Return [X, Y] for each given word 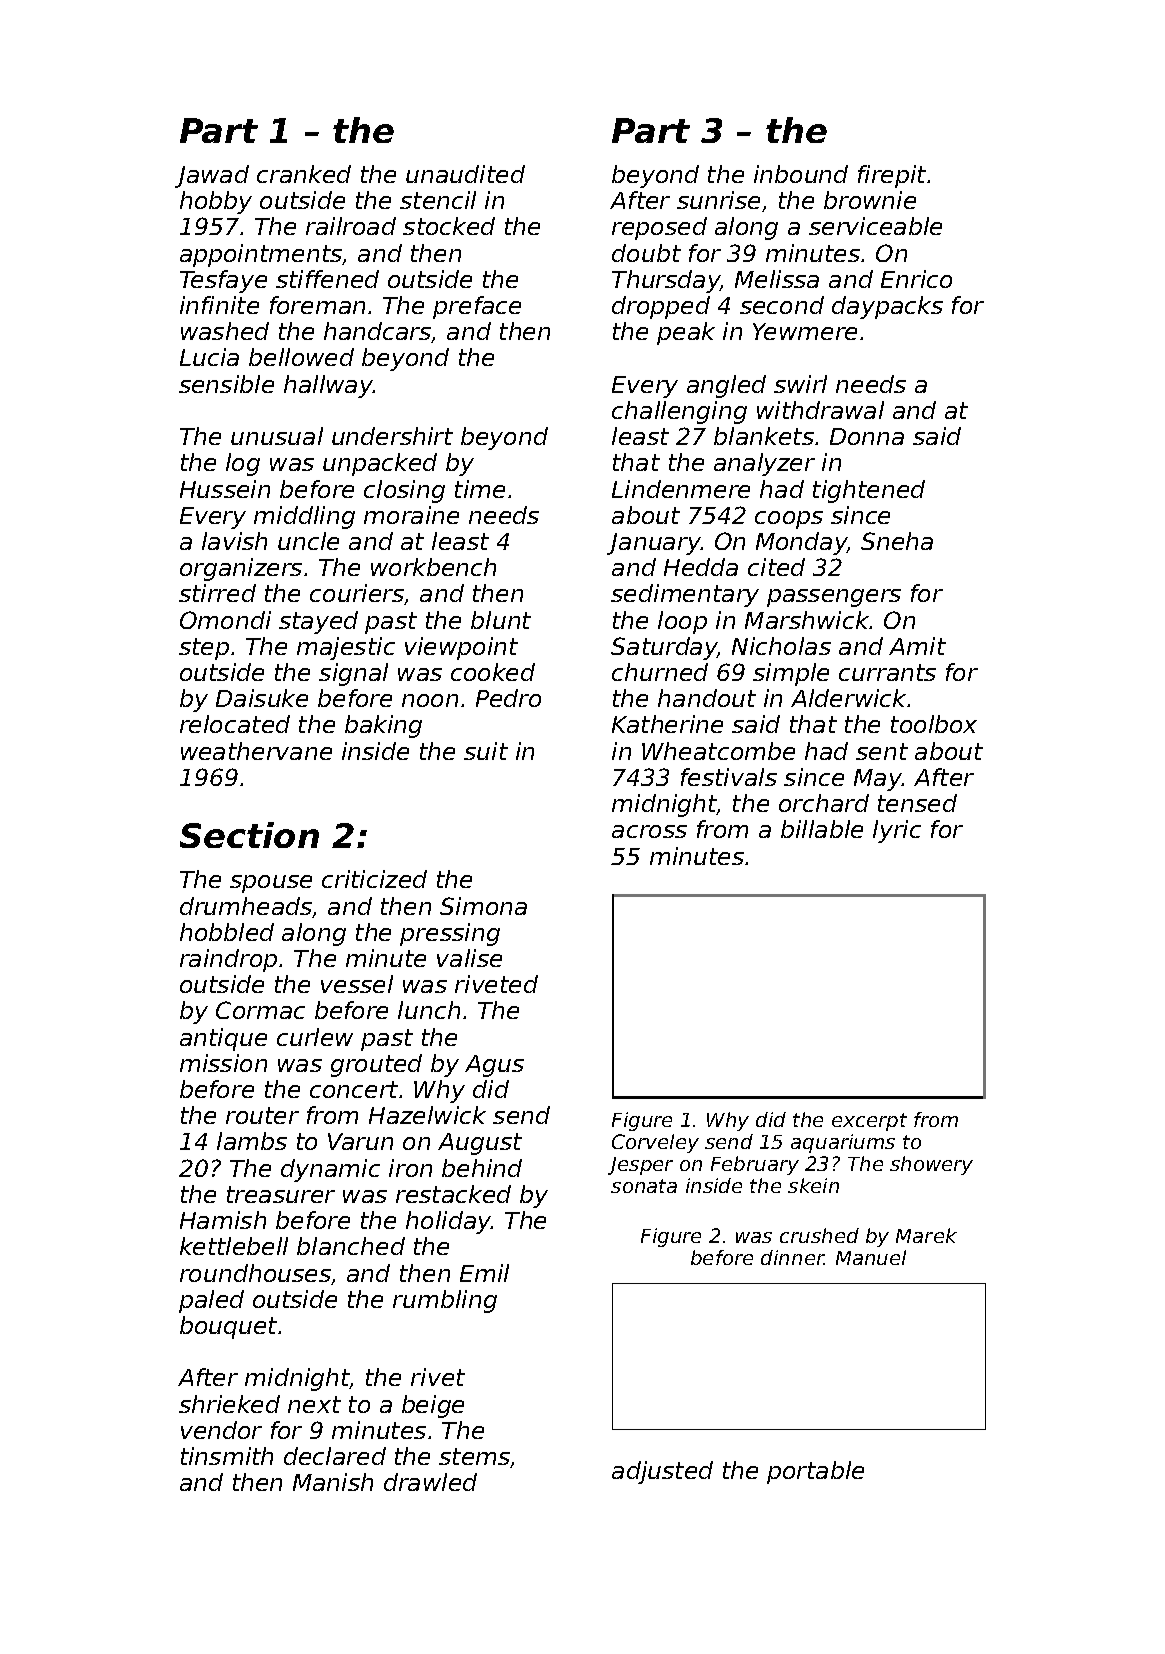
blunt [501, 620]
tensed [917, 803]
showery [931, 1165]
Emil [484, 1273]
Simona [483, 906]
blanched [351, 1246]
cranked [304, 174]
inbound [801, 174]
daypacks [887, 307]
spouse [271, 884]
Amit [917, 646]
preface [477, 307]
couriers [357, 594]
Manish [333, 1482]
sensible [226, 384]
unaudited [465, 174]
